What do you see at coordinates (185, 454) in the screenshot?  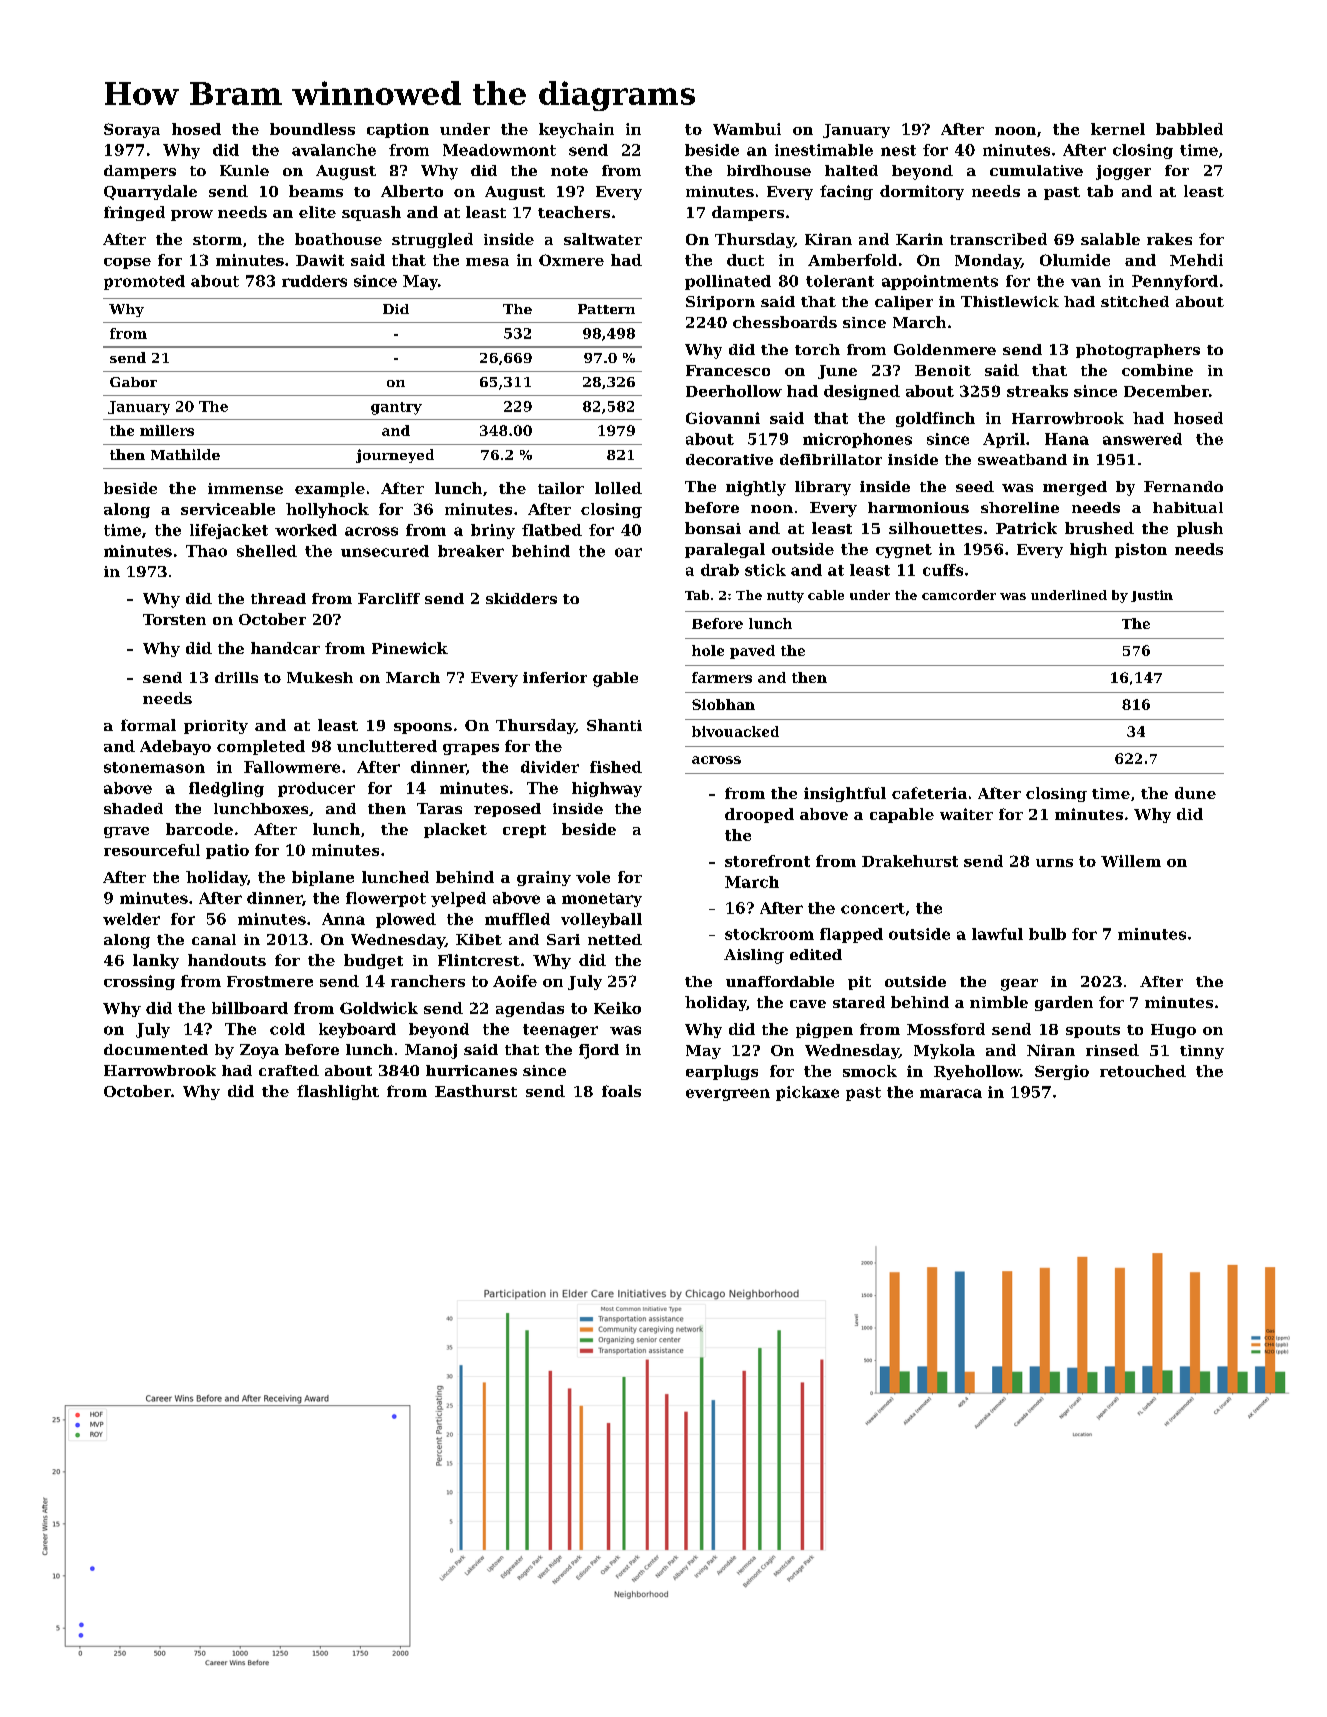 I see `Mathilde` at bounding box center [185, 454].
